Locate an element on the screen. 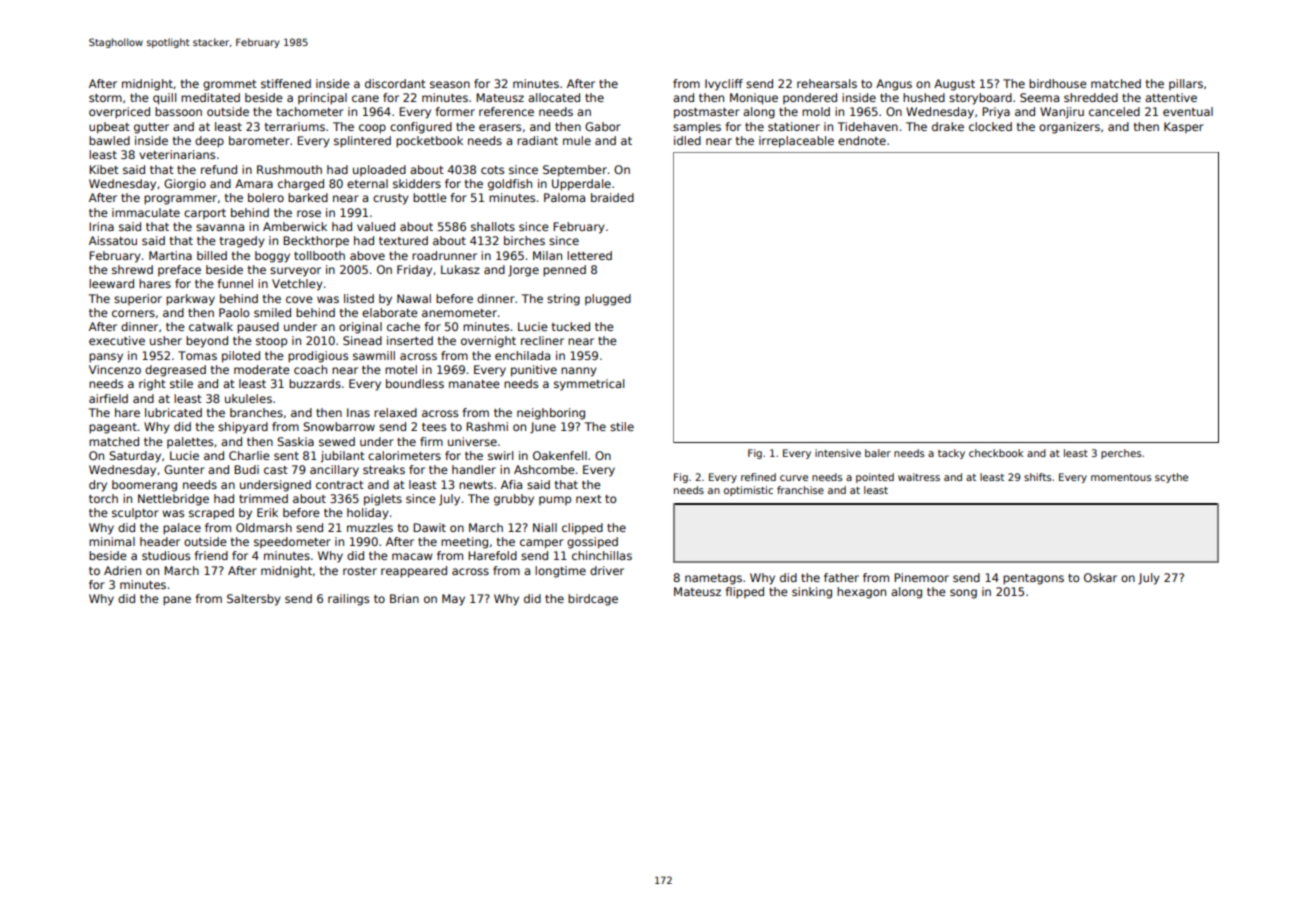  calorimeters is located at coordinates (404, 455).
